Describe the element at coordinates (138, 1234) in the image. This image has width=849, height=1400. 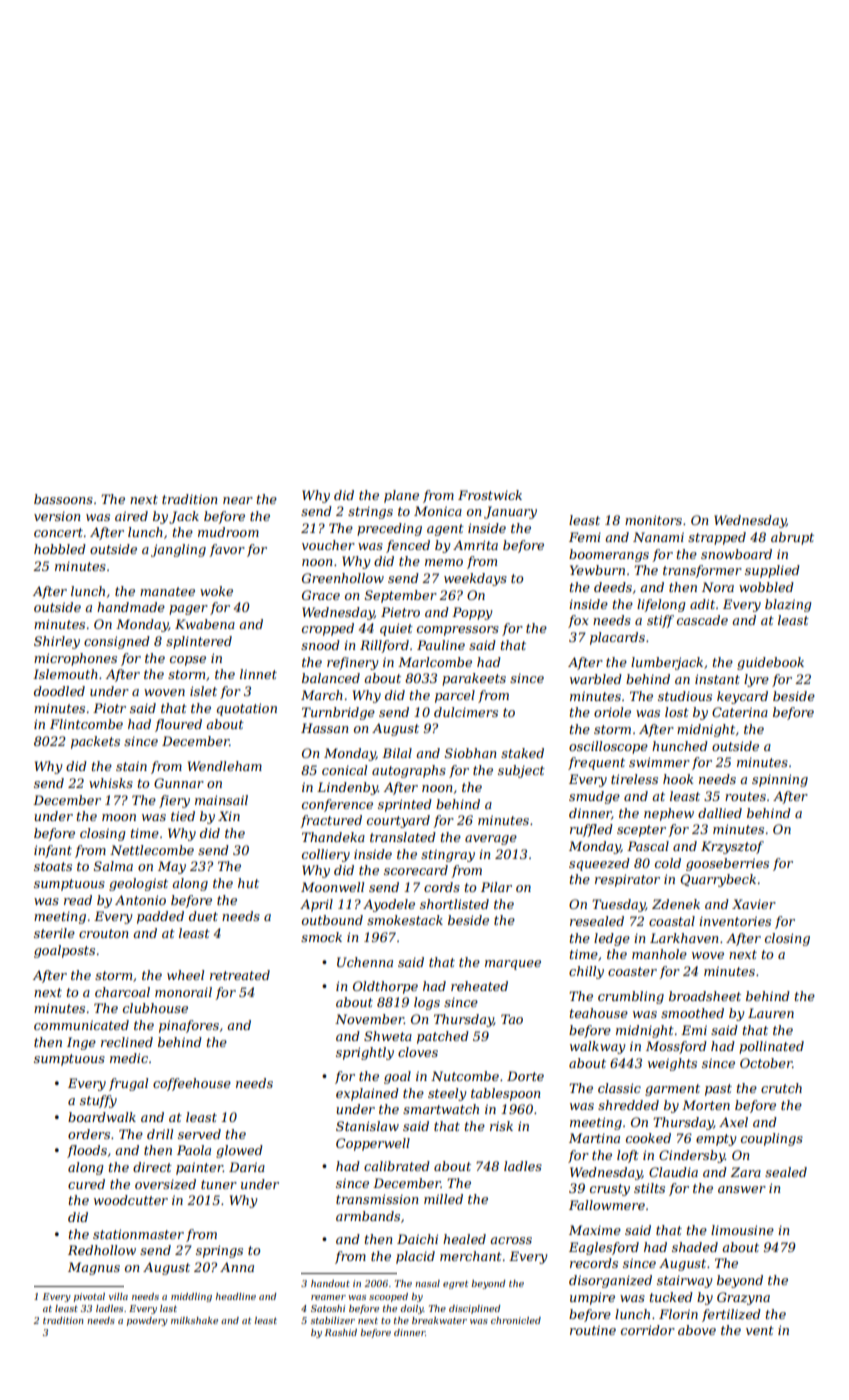
I see `stationmaster` at that location.
